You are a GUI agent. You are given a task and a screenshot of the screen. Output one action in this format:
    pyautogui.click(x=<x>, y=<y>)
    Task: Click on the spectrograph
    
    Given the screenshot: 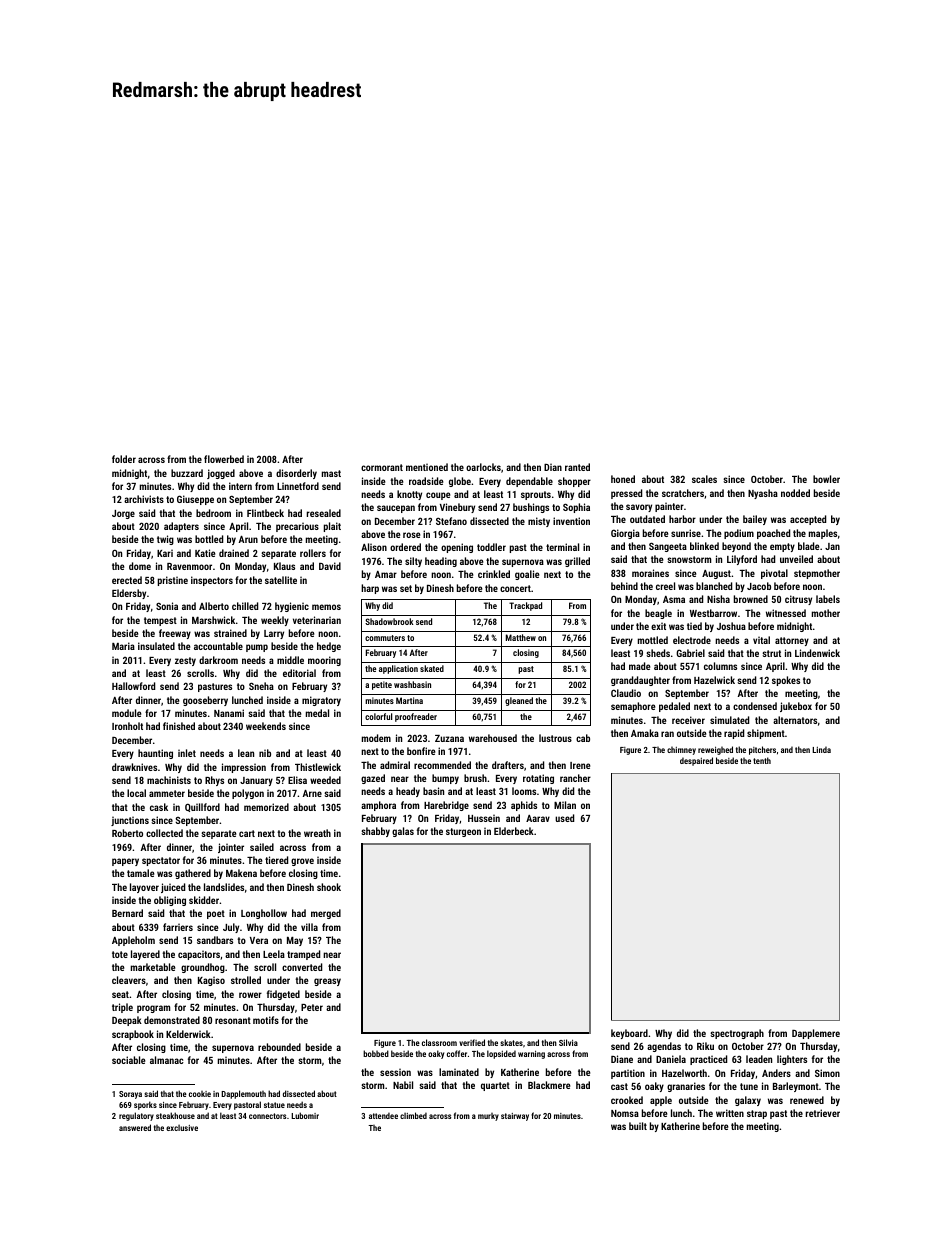 What is the action you would take?
    pyautogui.click(x=737, y=1034)
